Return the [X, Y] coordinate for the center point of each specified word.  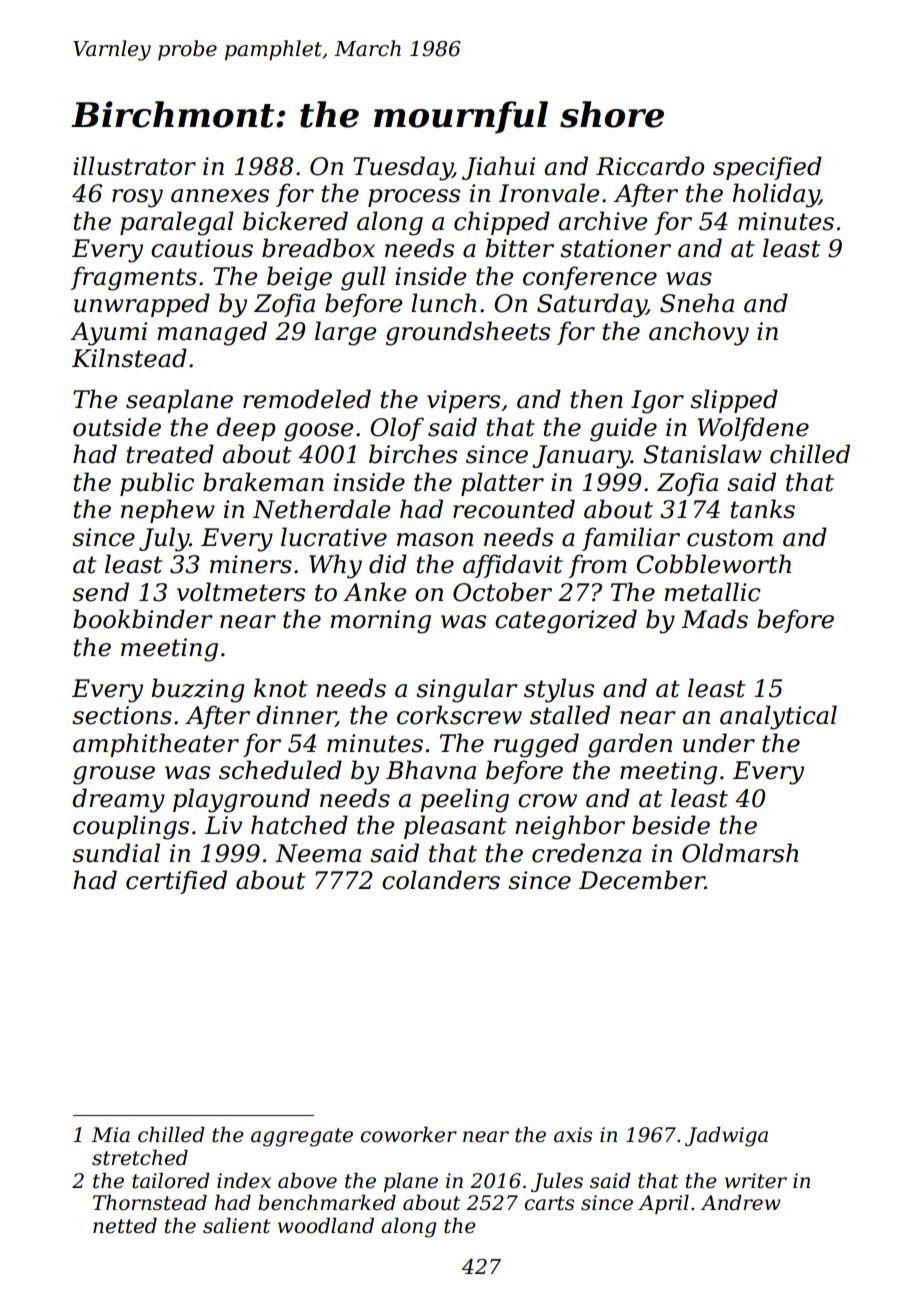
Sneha [697, 303]
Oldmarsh [740, 853]
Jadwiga [726, 1137]
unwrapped [142, 305]
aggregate [302, 1137]
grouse [114, 775]
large [345, 333]
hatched [299, 825]
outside [117, 427]
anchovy [699, 333]
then [596, 399]
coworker [409, 1135]
